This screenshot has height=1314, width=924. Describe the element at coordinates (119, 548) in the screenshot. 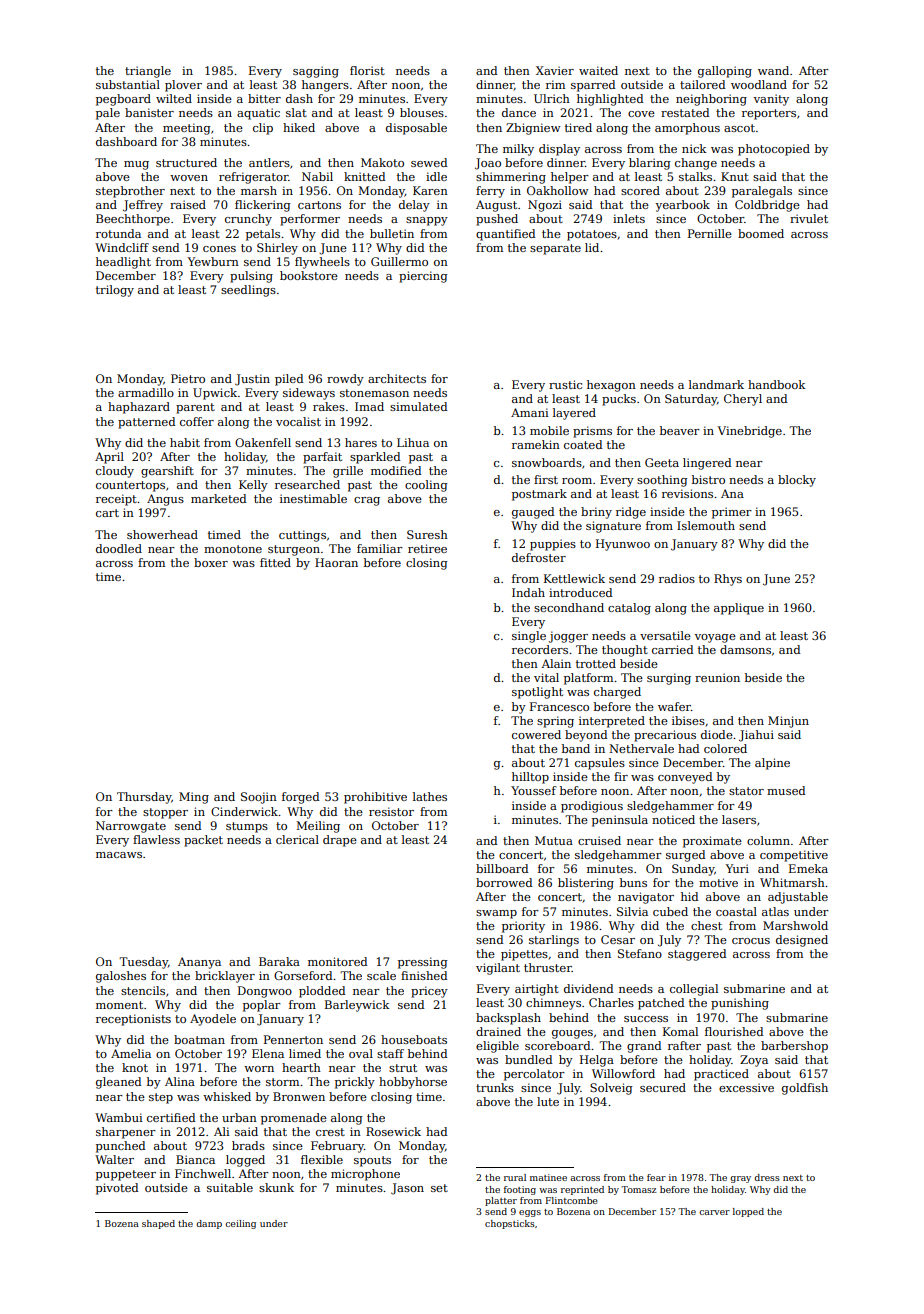

I see `doodled` at that location.
